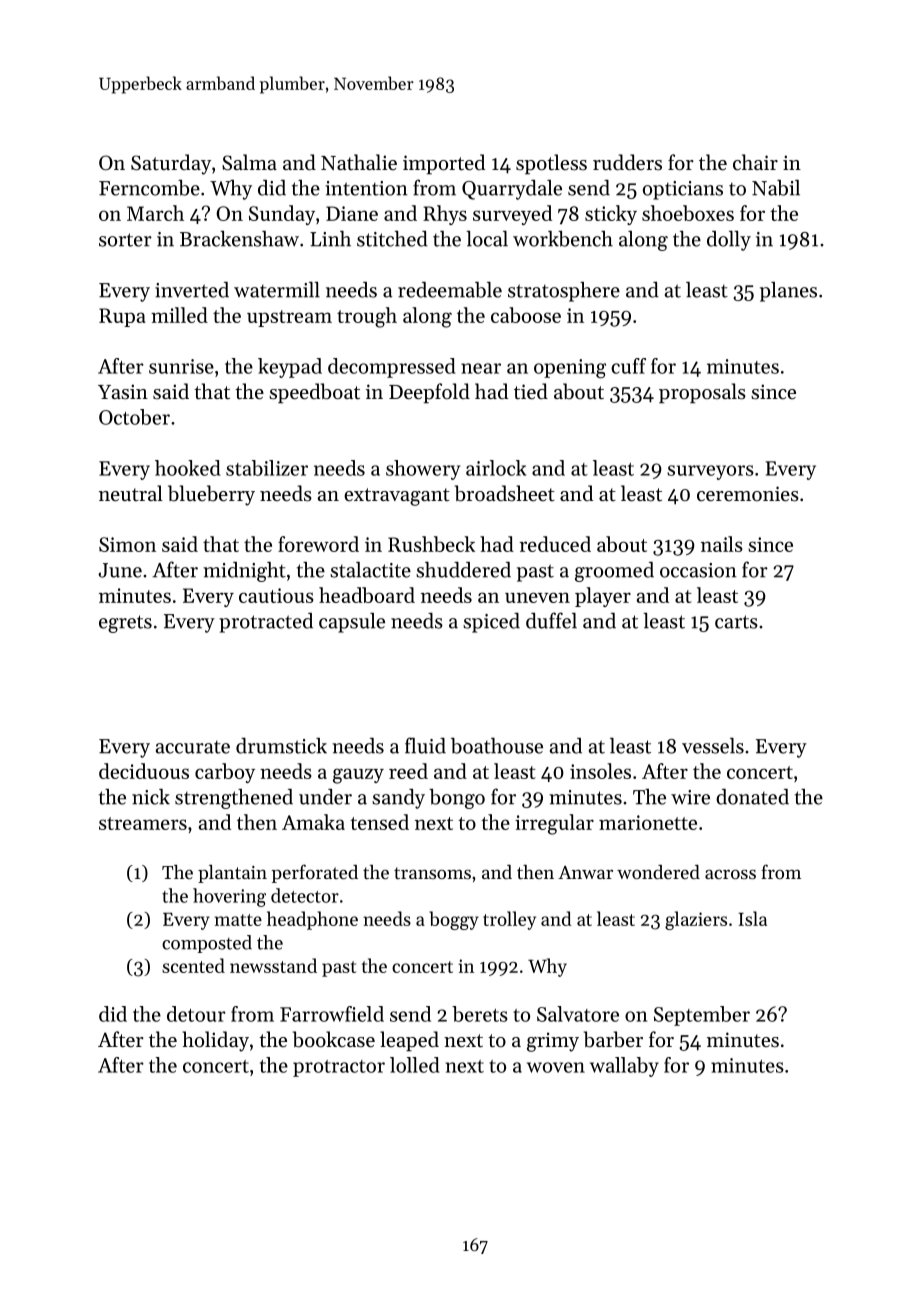 This screenshot has height=1311, width=924. Describe the element at coordinates (131, 493) in the screenshot. I see `neutral` at that location.
